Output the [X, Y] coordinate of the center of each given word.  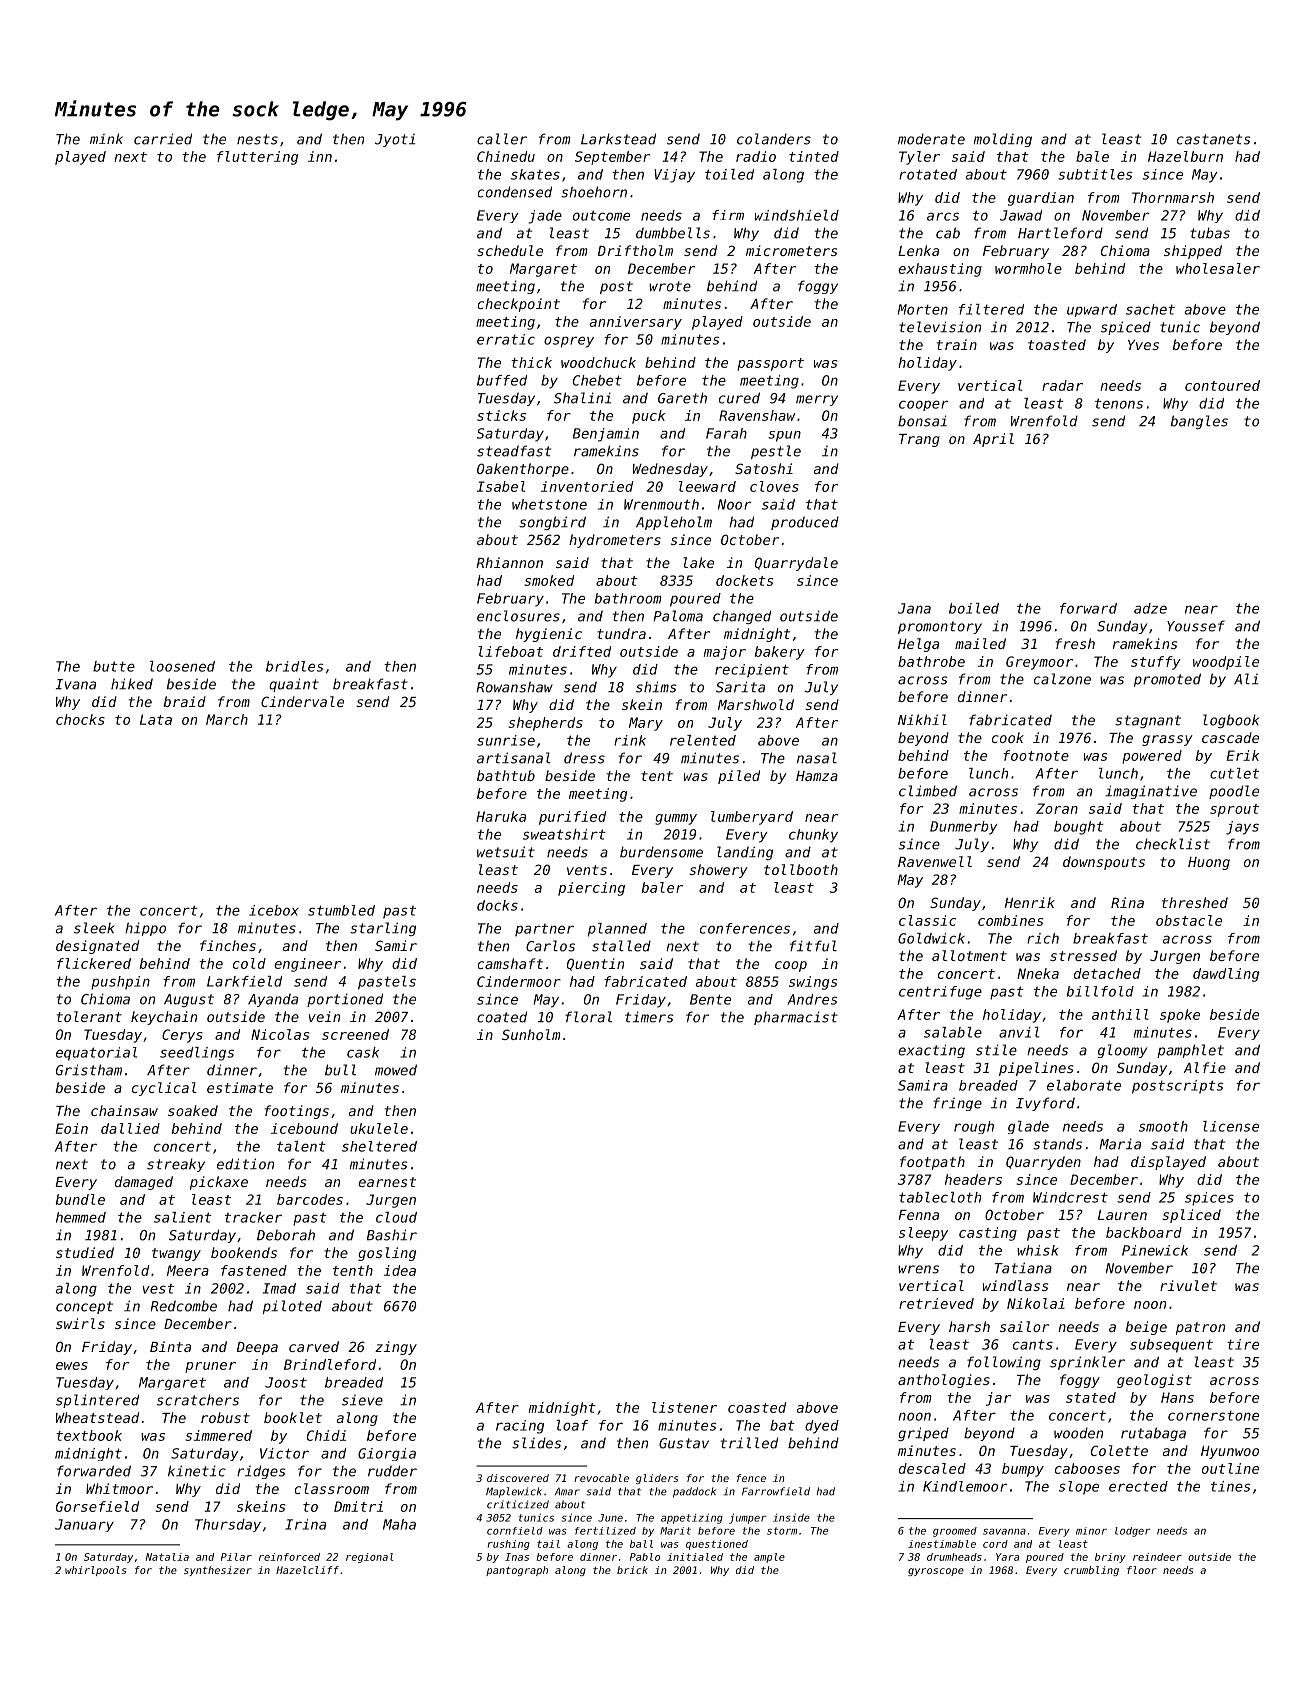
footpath [932, 1163]
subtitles [1095, 174]
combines [1010, 920]
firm [728, 215]
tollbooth [801, 869]
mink [106, 138]
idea [400, 1270]
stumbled [341, 910]
